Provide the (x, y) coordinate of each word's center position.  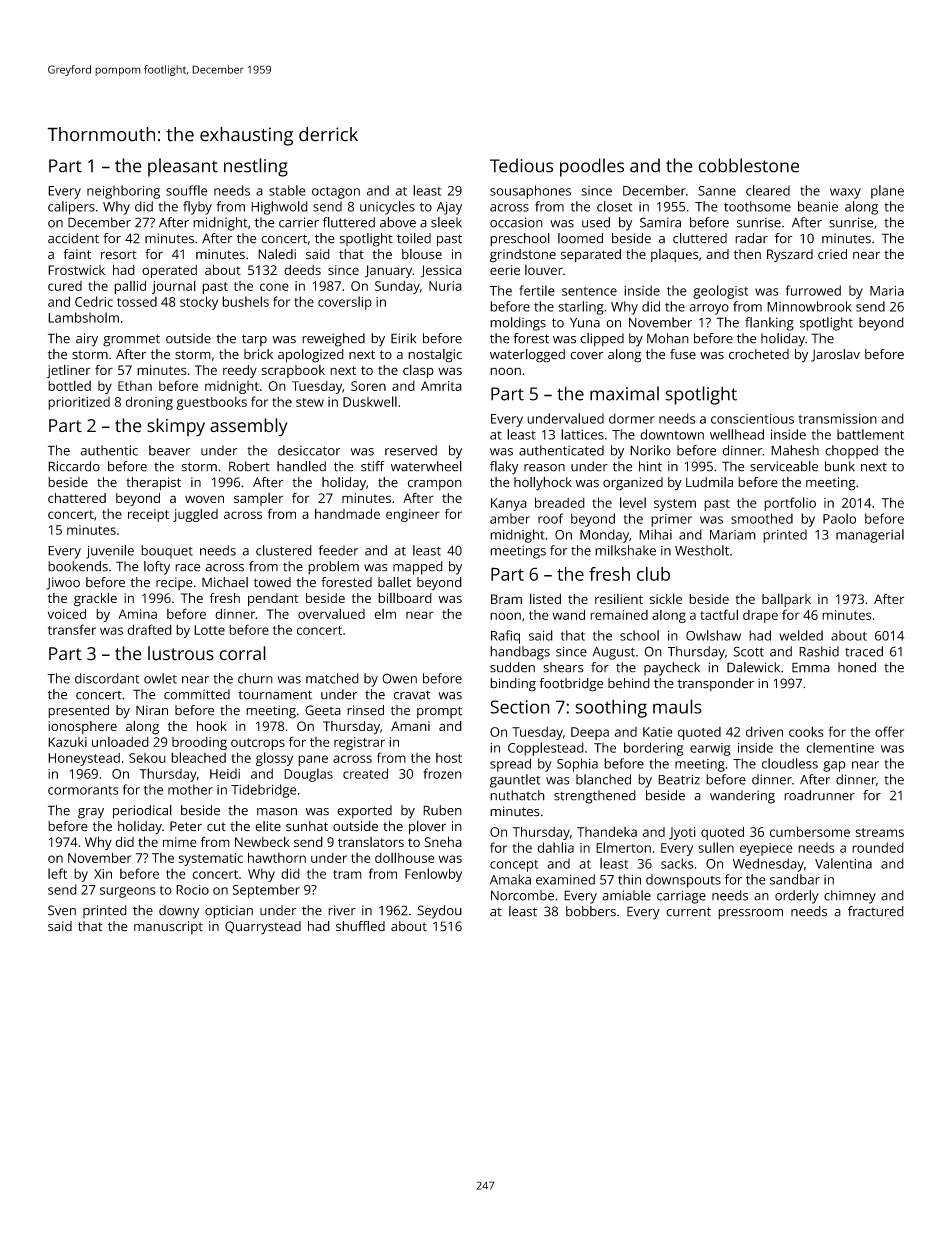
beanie (818, 206)
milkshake (625, 550)
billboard (405, 598)
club (653, 574)
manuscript (168, 927)
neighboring (123, 192)
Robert (249, 466)
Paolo (839, 518)
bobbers (591, 911)
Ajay (449, 208)
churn (255, 678)
